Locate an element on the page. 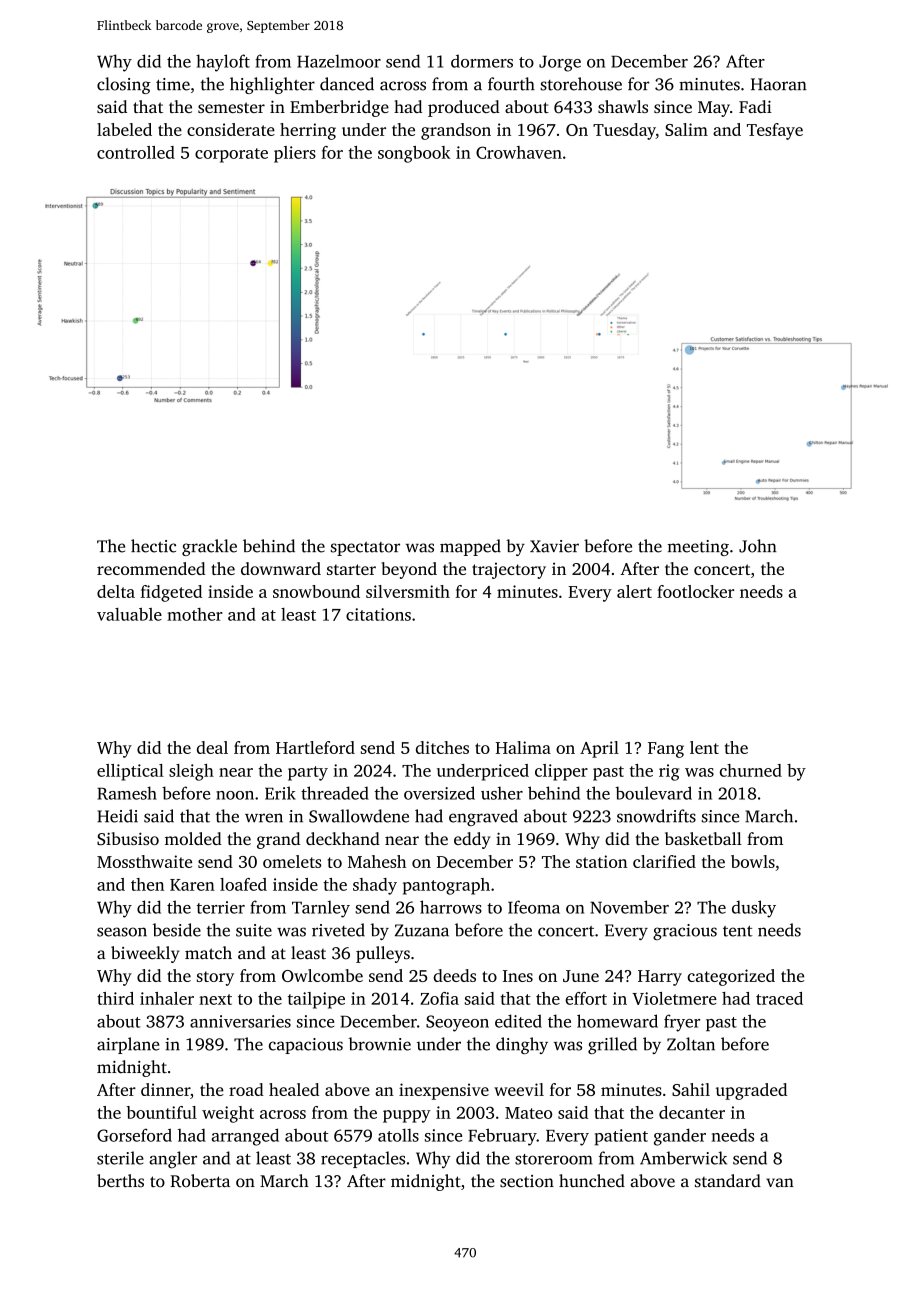 The image size is (908, 1316). considerate is located at coordinates (231, 129).
